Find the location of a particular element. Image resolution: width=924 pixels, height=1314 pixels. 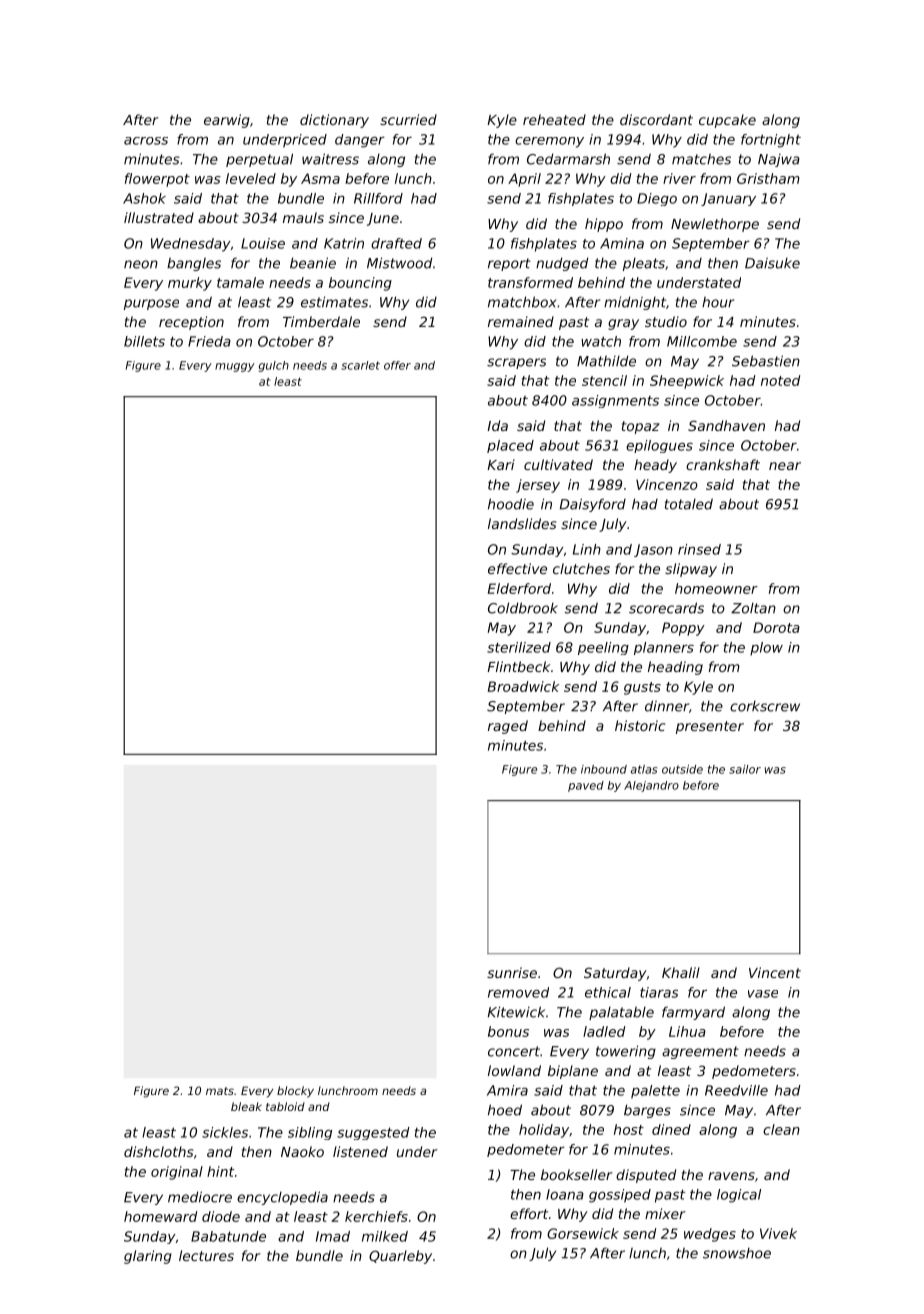

vase is located at coordinates (763, 994).
